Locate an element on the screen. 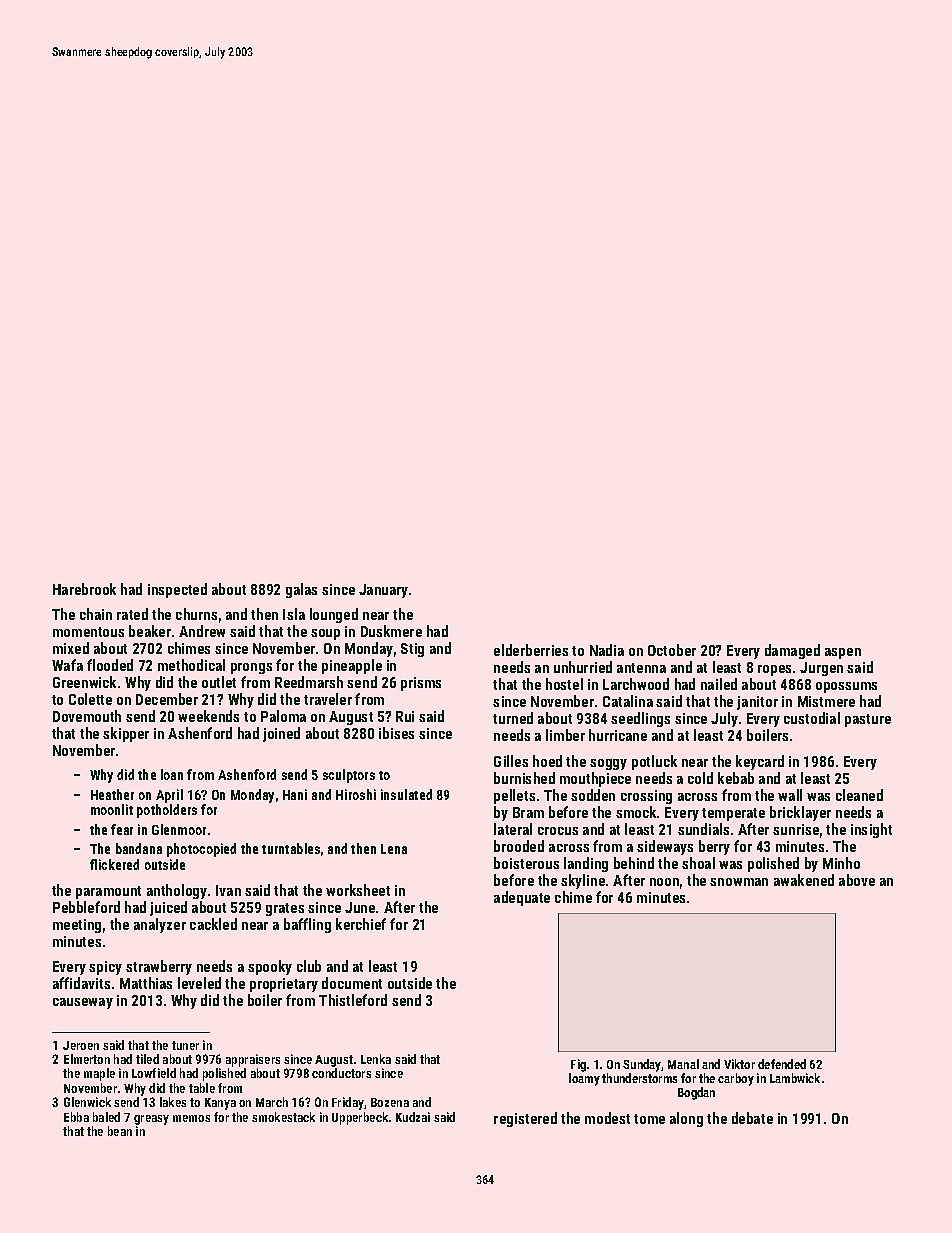 The height and width of the screenshot is (1233, 952). Reedmarsh is located at coordinates (309, 682).
